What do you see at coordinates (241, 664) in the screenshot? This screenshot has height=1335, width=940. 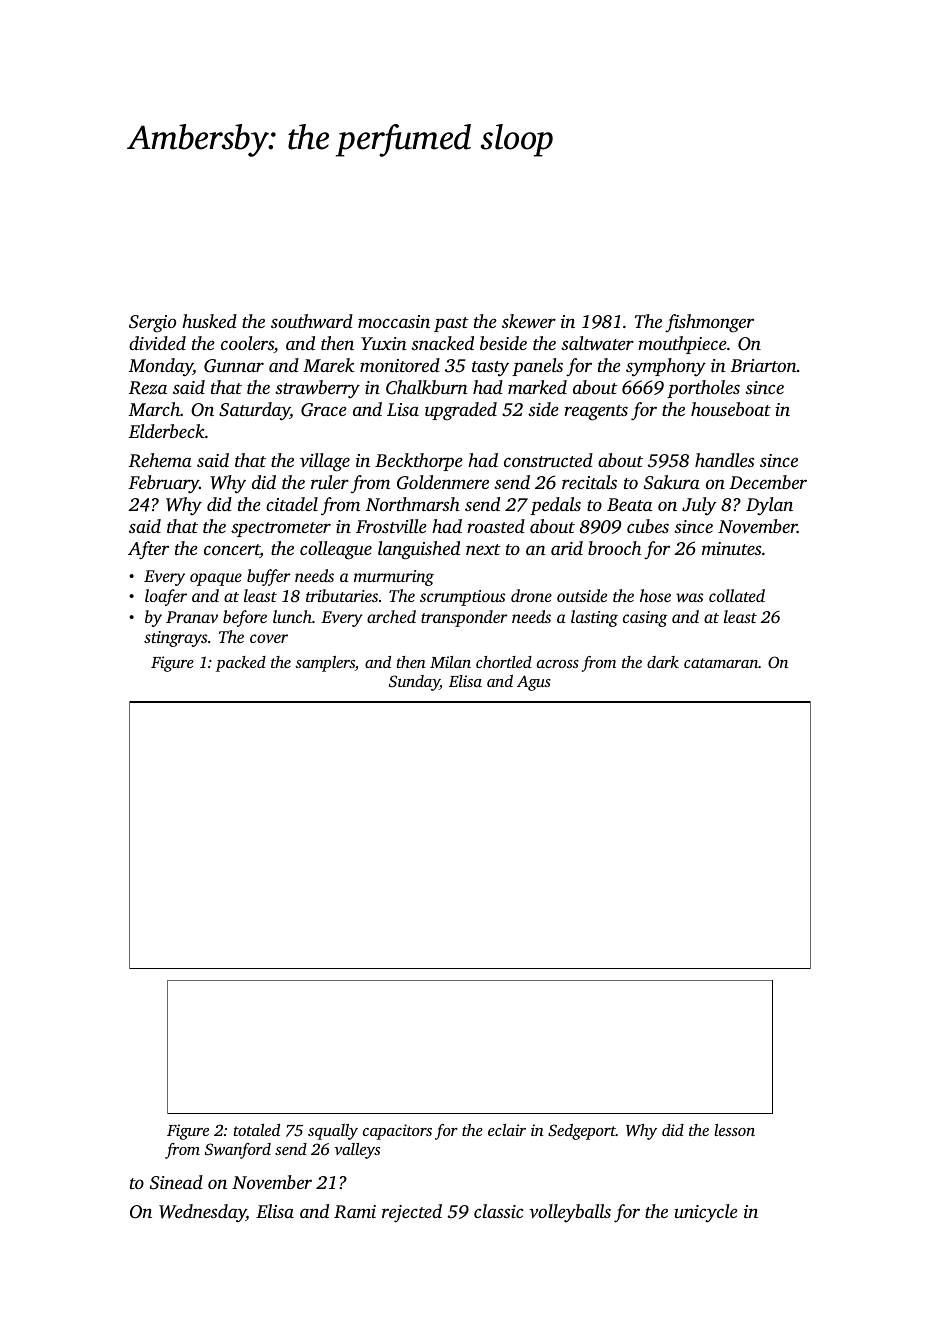 I see `packed` at bounding box center [241, 664].
